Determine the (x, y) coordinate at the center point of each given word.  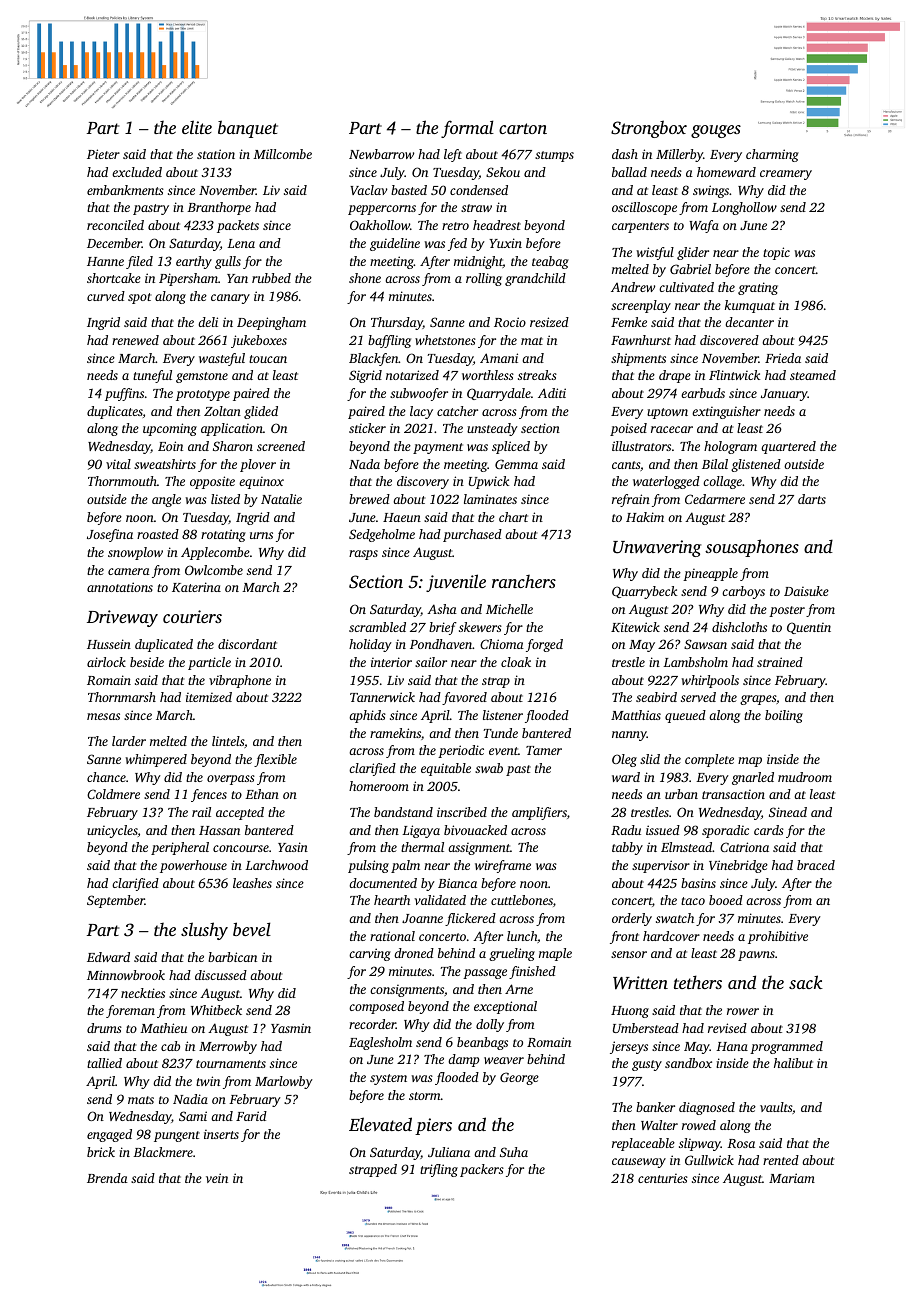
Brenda (107, 1178)
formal (467, 129)
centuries (663, 1178)
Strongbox (649, 129)
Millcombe (282, 154)
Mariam (792, 1178)
